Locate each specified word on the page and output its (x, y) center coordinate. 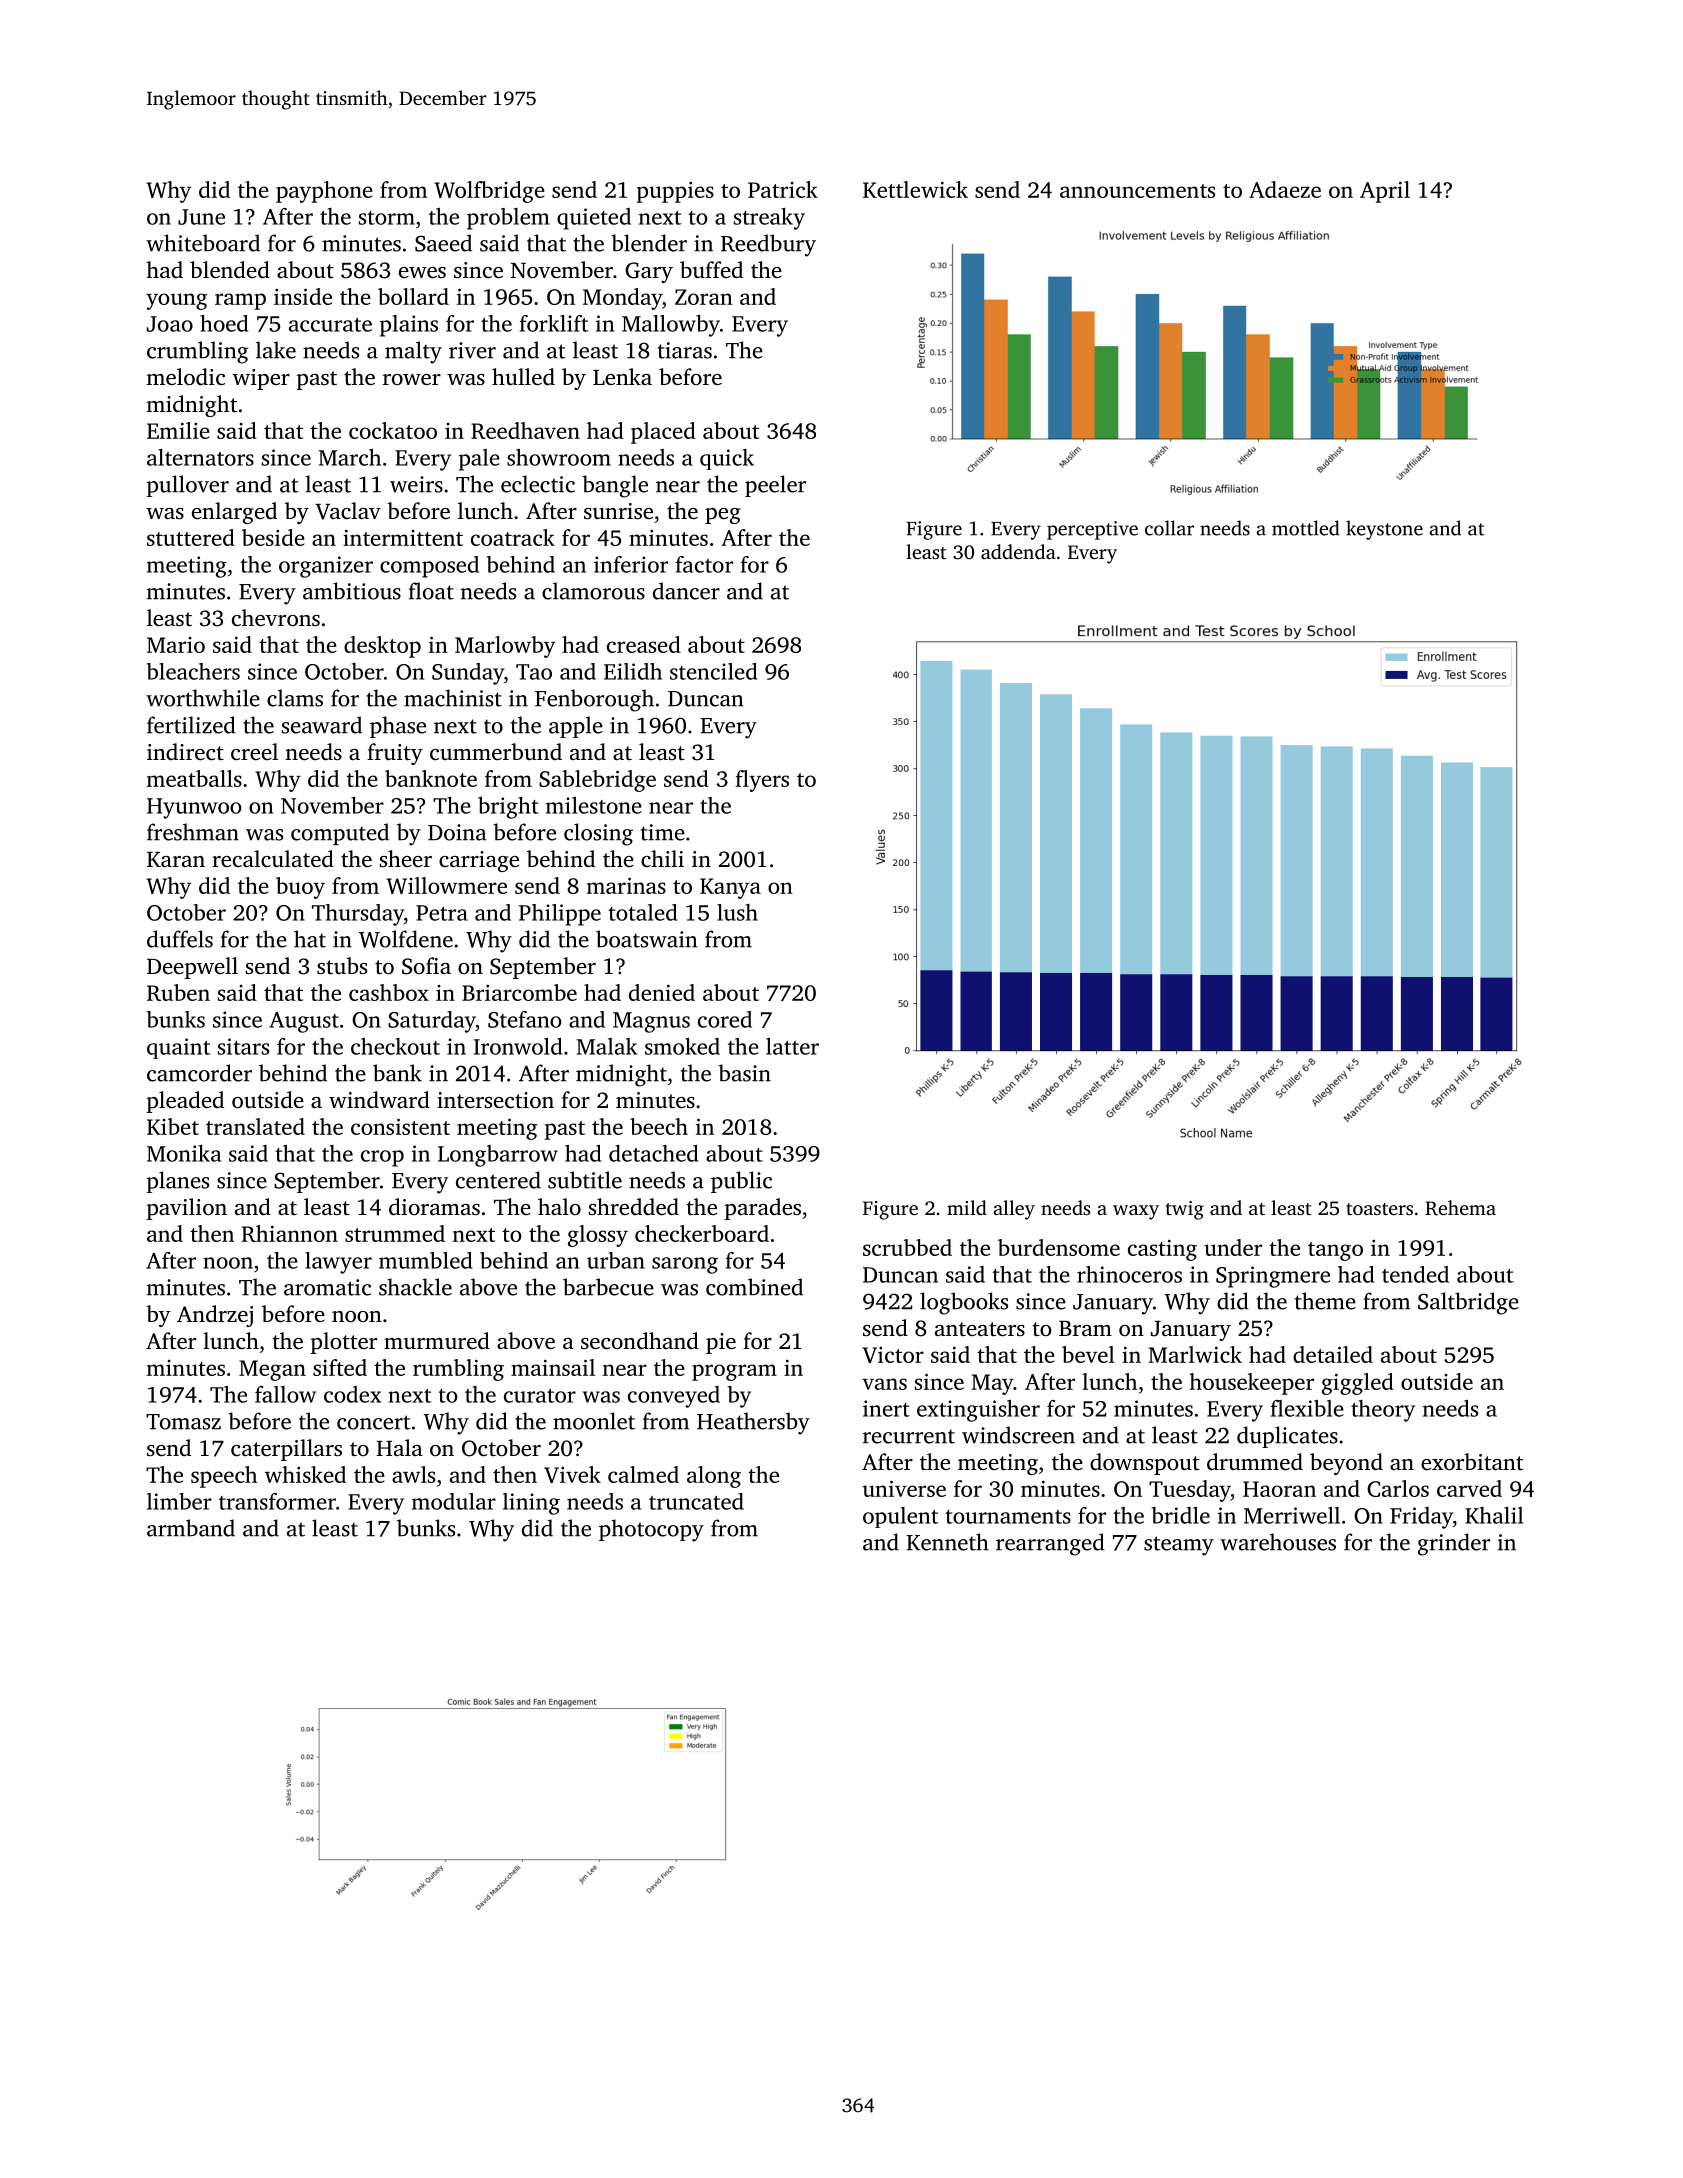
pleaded (185, 1102)
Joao (170, 324)
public (741, 1182)
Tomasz (183, 1422)
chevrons (276, 618)
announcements (1137, 191)
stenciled (713, 671)
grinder (1454, 1544)
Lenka (622, 376)
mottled (1306, 528)
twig (1185, 1210)
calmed (643, 1474)
